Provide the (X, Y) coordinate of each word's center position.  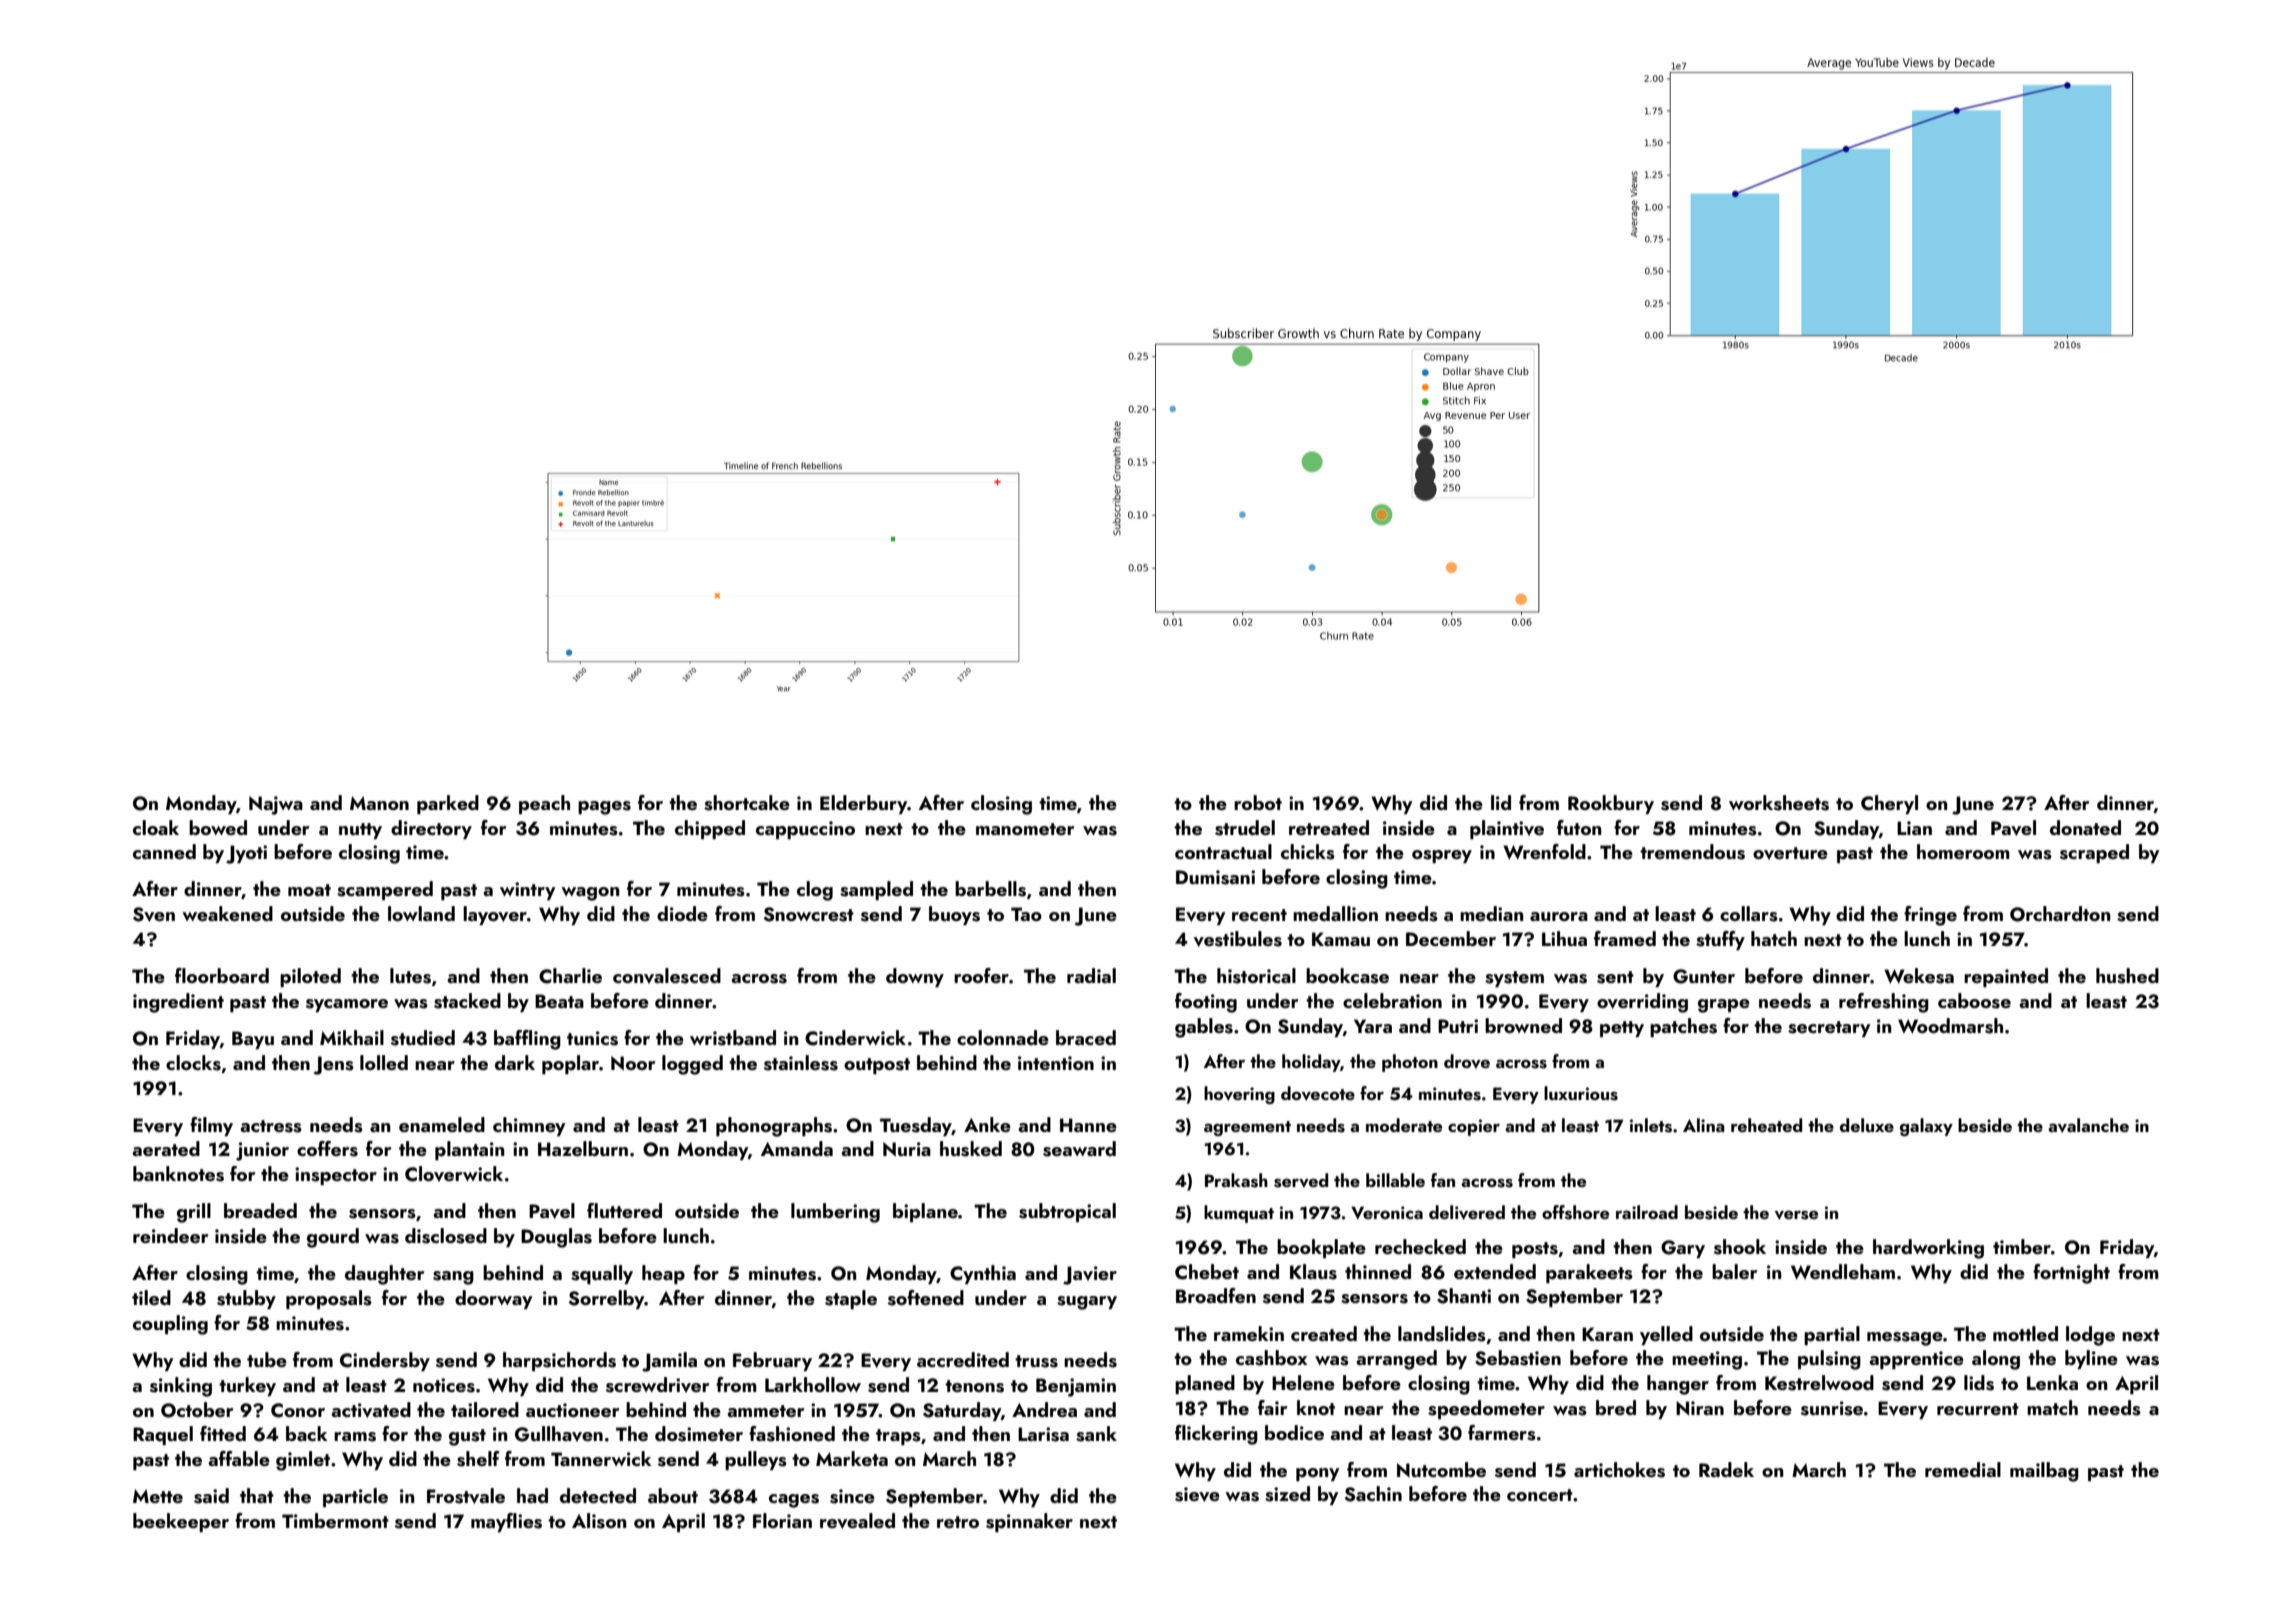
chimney (529, 1126)
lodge (2090, 1336)
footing (1206, 1003)
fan (1443, 1180)
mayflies (506, 1522)
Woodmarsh (1950, 1026)
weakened (227, 913)
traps (898, 1437)
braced (1086, 1037)
